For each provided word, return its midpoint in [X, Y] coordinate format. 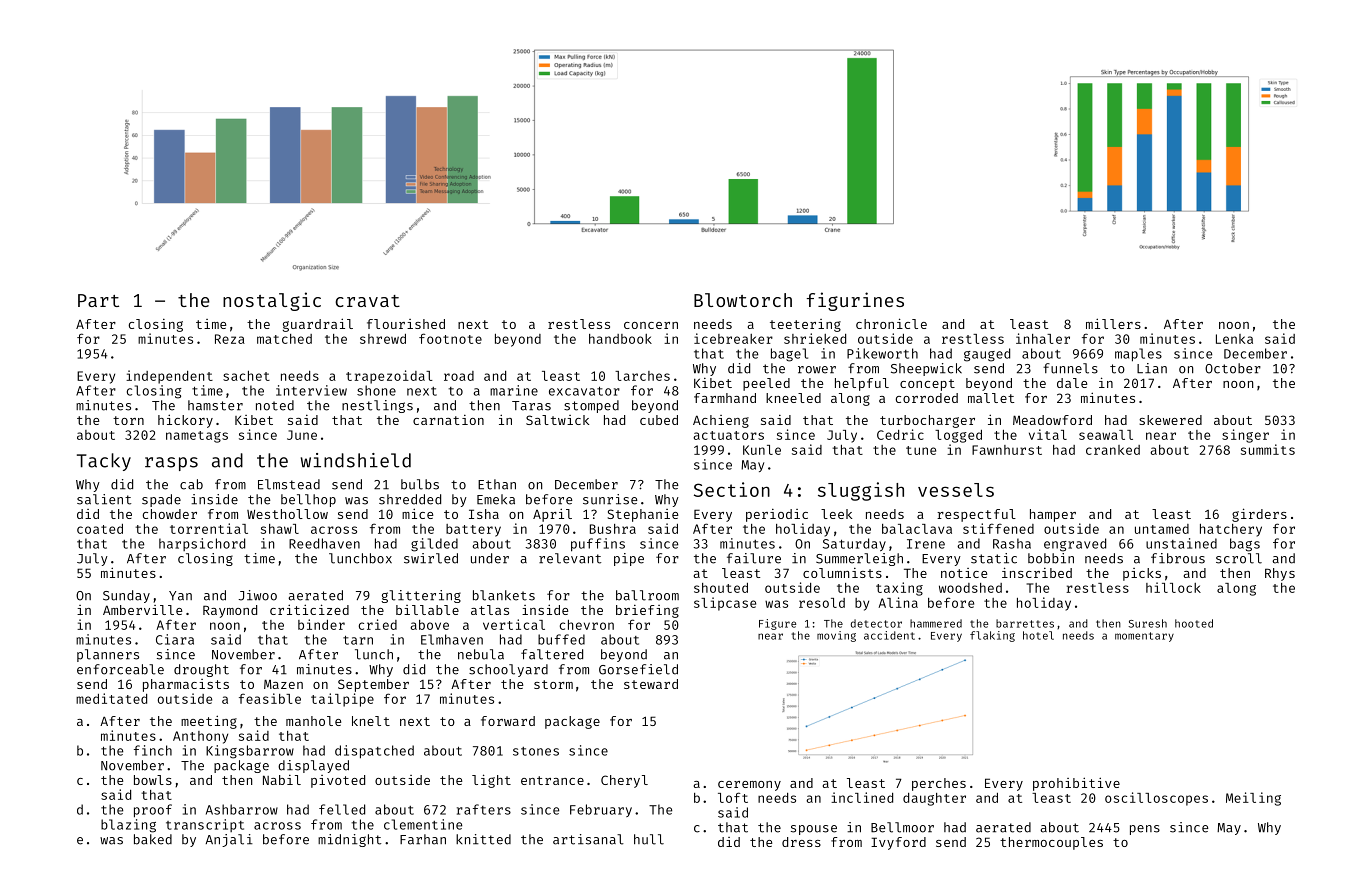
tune [921, 450]
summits [1268, 449]
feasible [270, 698]
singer [1245, 436]
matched [284, 339]
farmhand [725, 398]
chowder [169, 514]
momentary [1144, 637]
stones [536, 751]
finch [153, 750]
